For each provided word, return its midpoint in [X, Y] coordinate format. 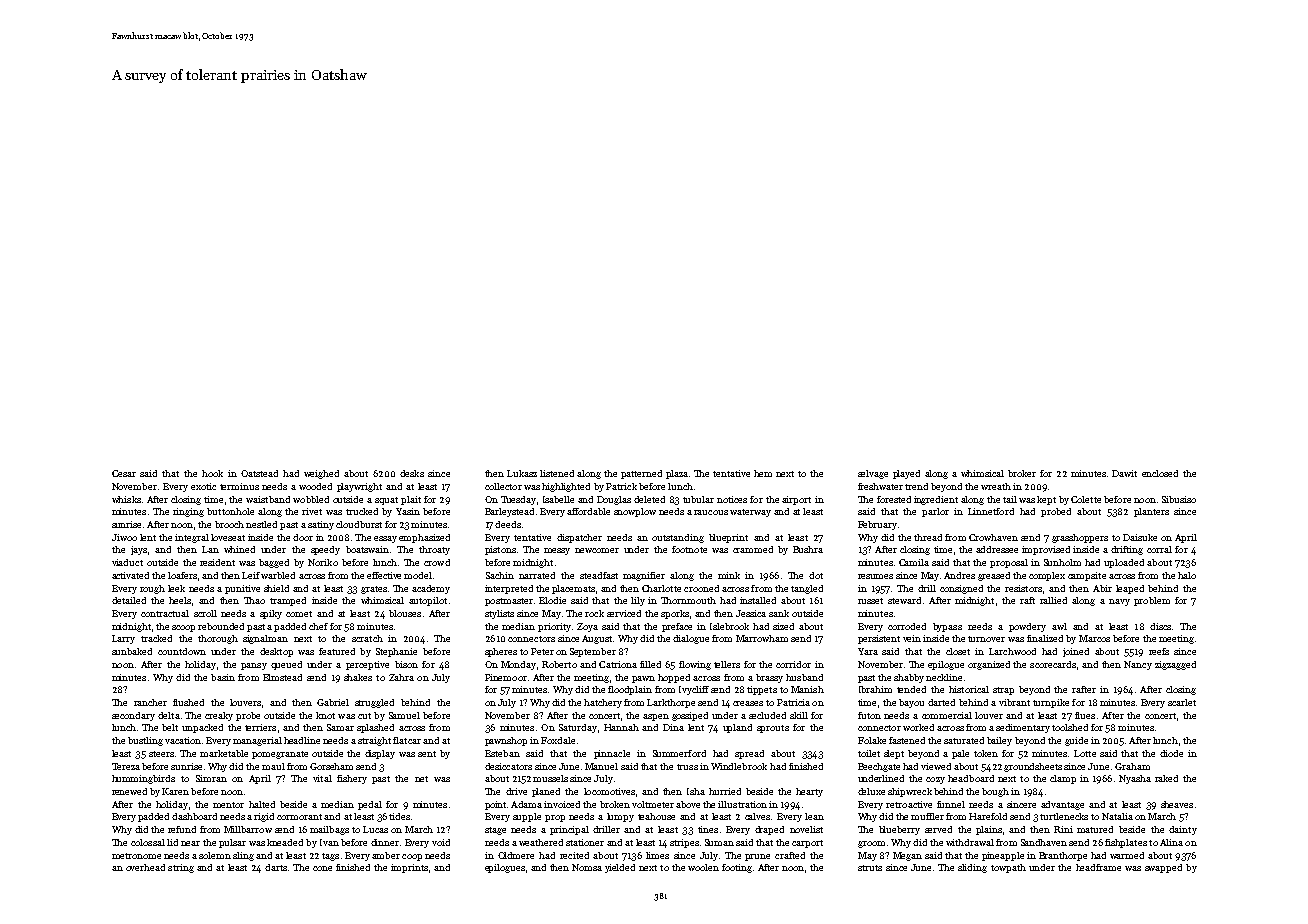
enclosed [1160, 473]
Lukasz [522, 473]
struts [870, 868]
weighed [321, 474]
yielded [620, 868]
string [181, 868]
